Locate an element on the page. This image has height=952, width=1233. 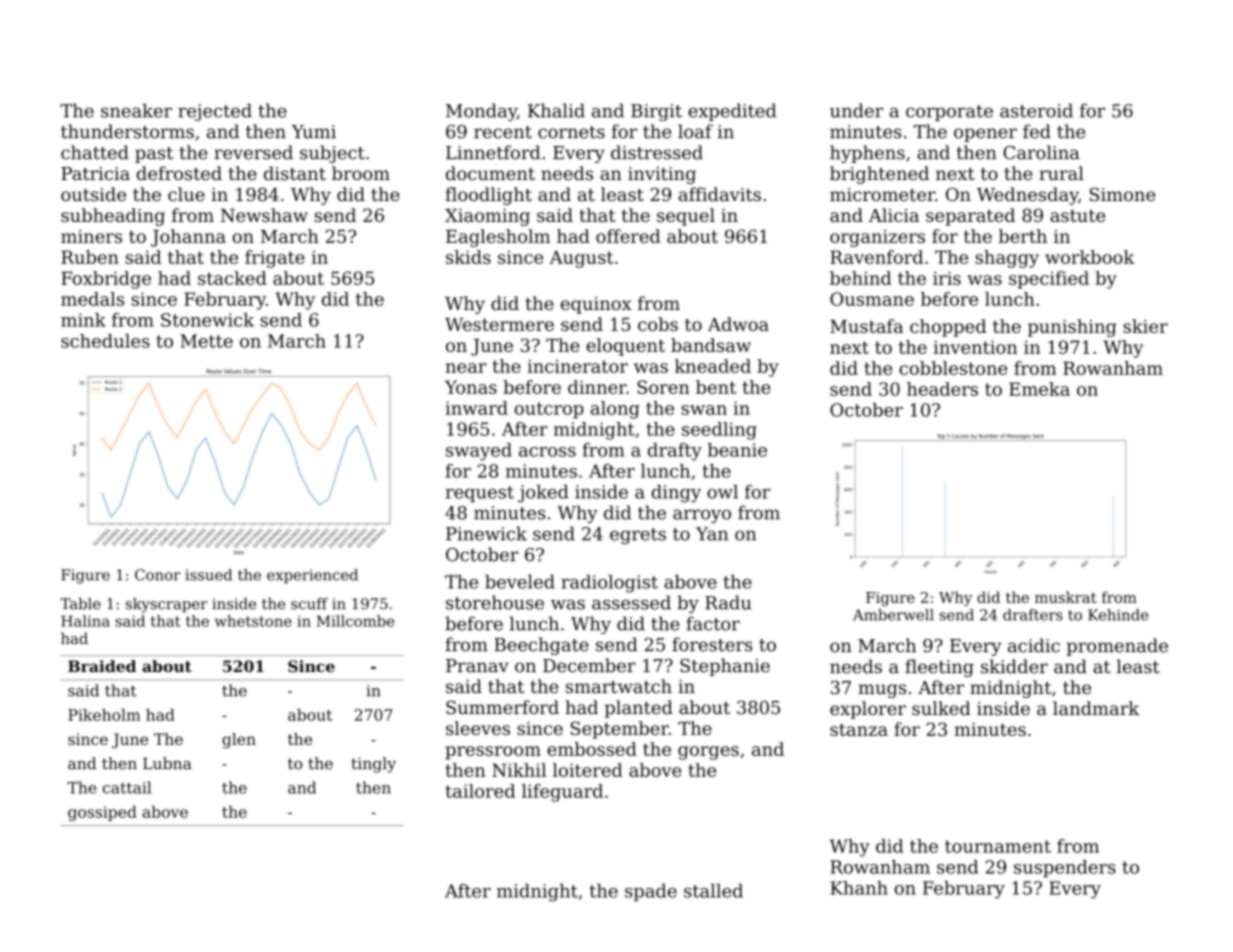
Yumi is located at coordinates (313, 132).
